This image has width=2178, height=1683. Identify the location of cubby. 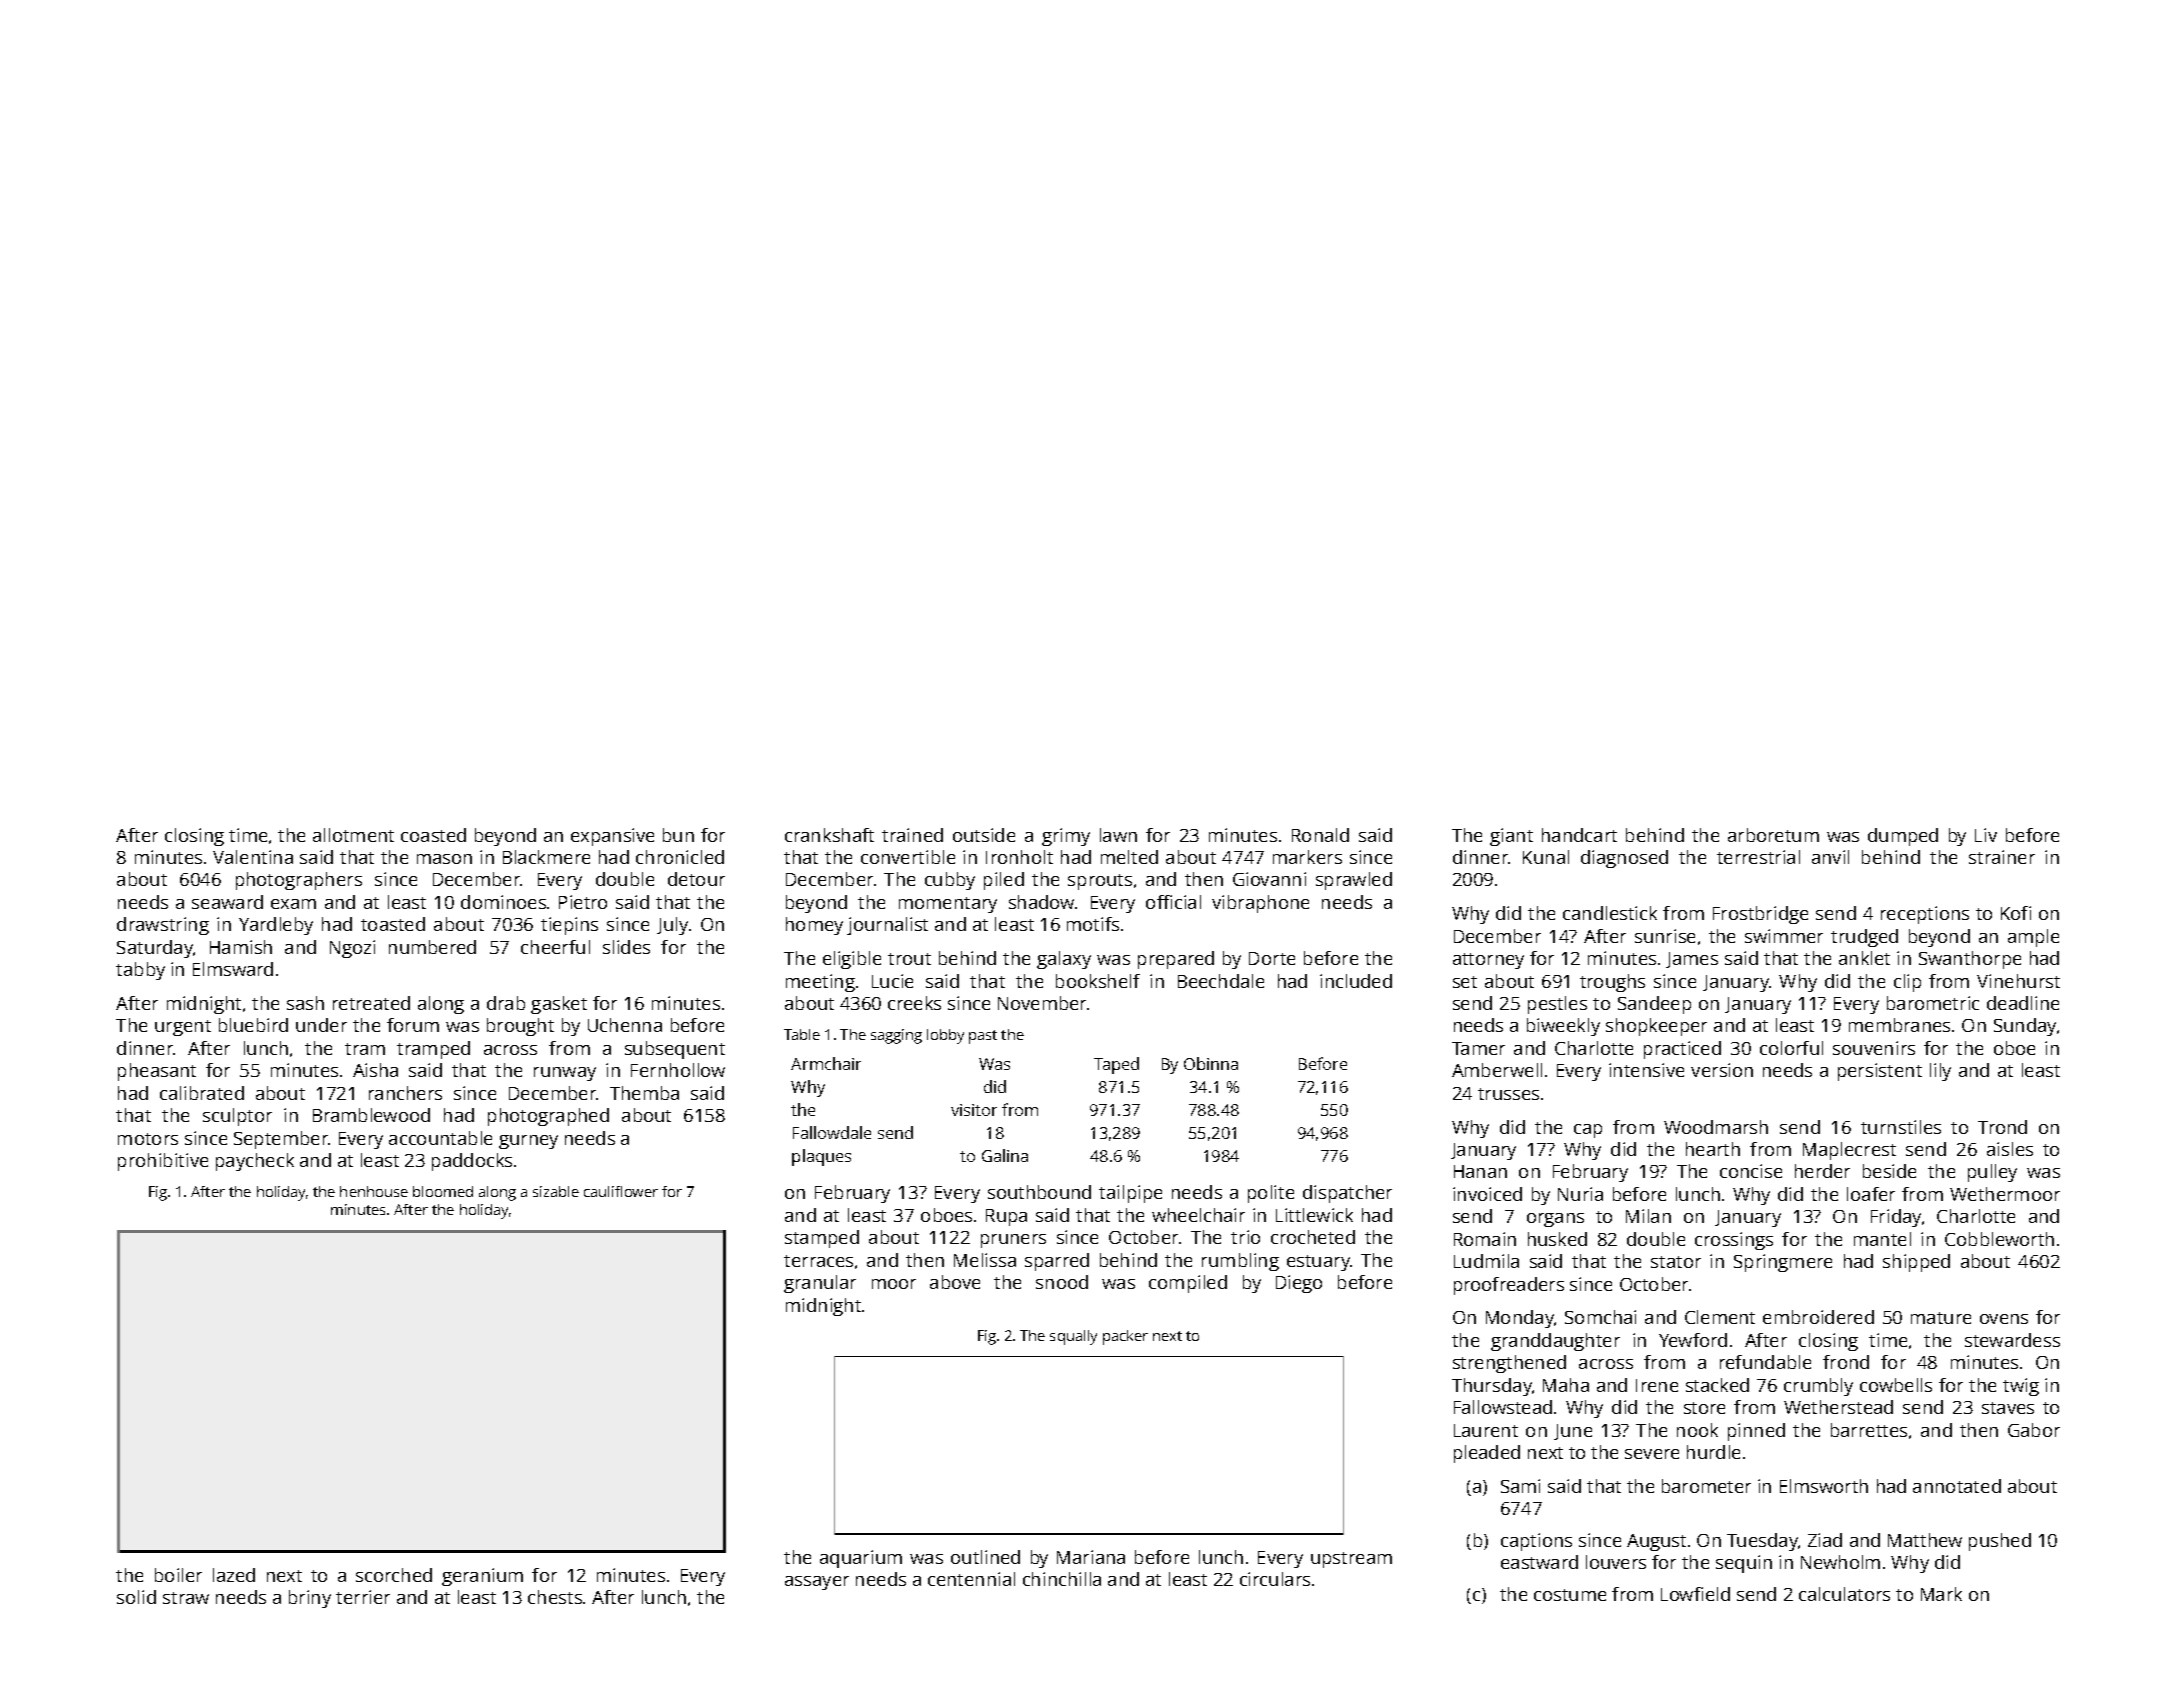
(950, 881).
